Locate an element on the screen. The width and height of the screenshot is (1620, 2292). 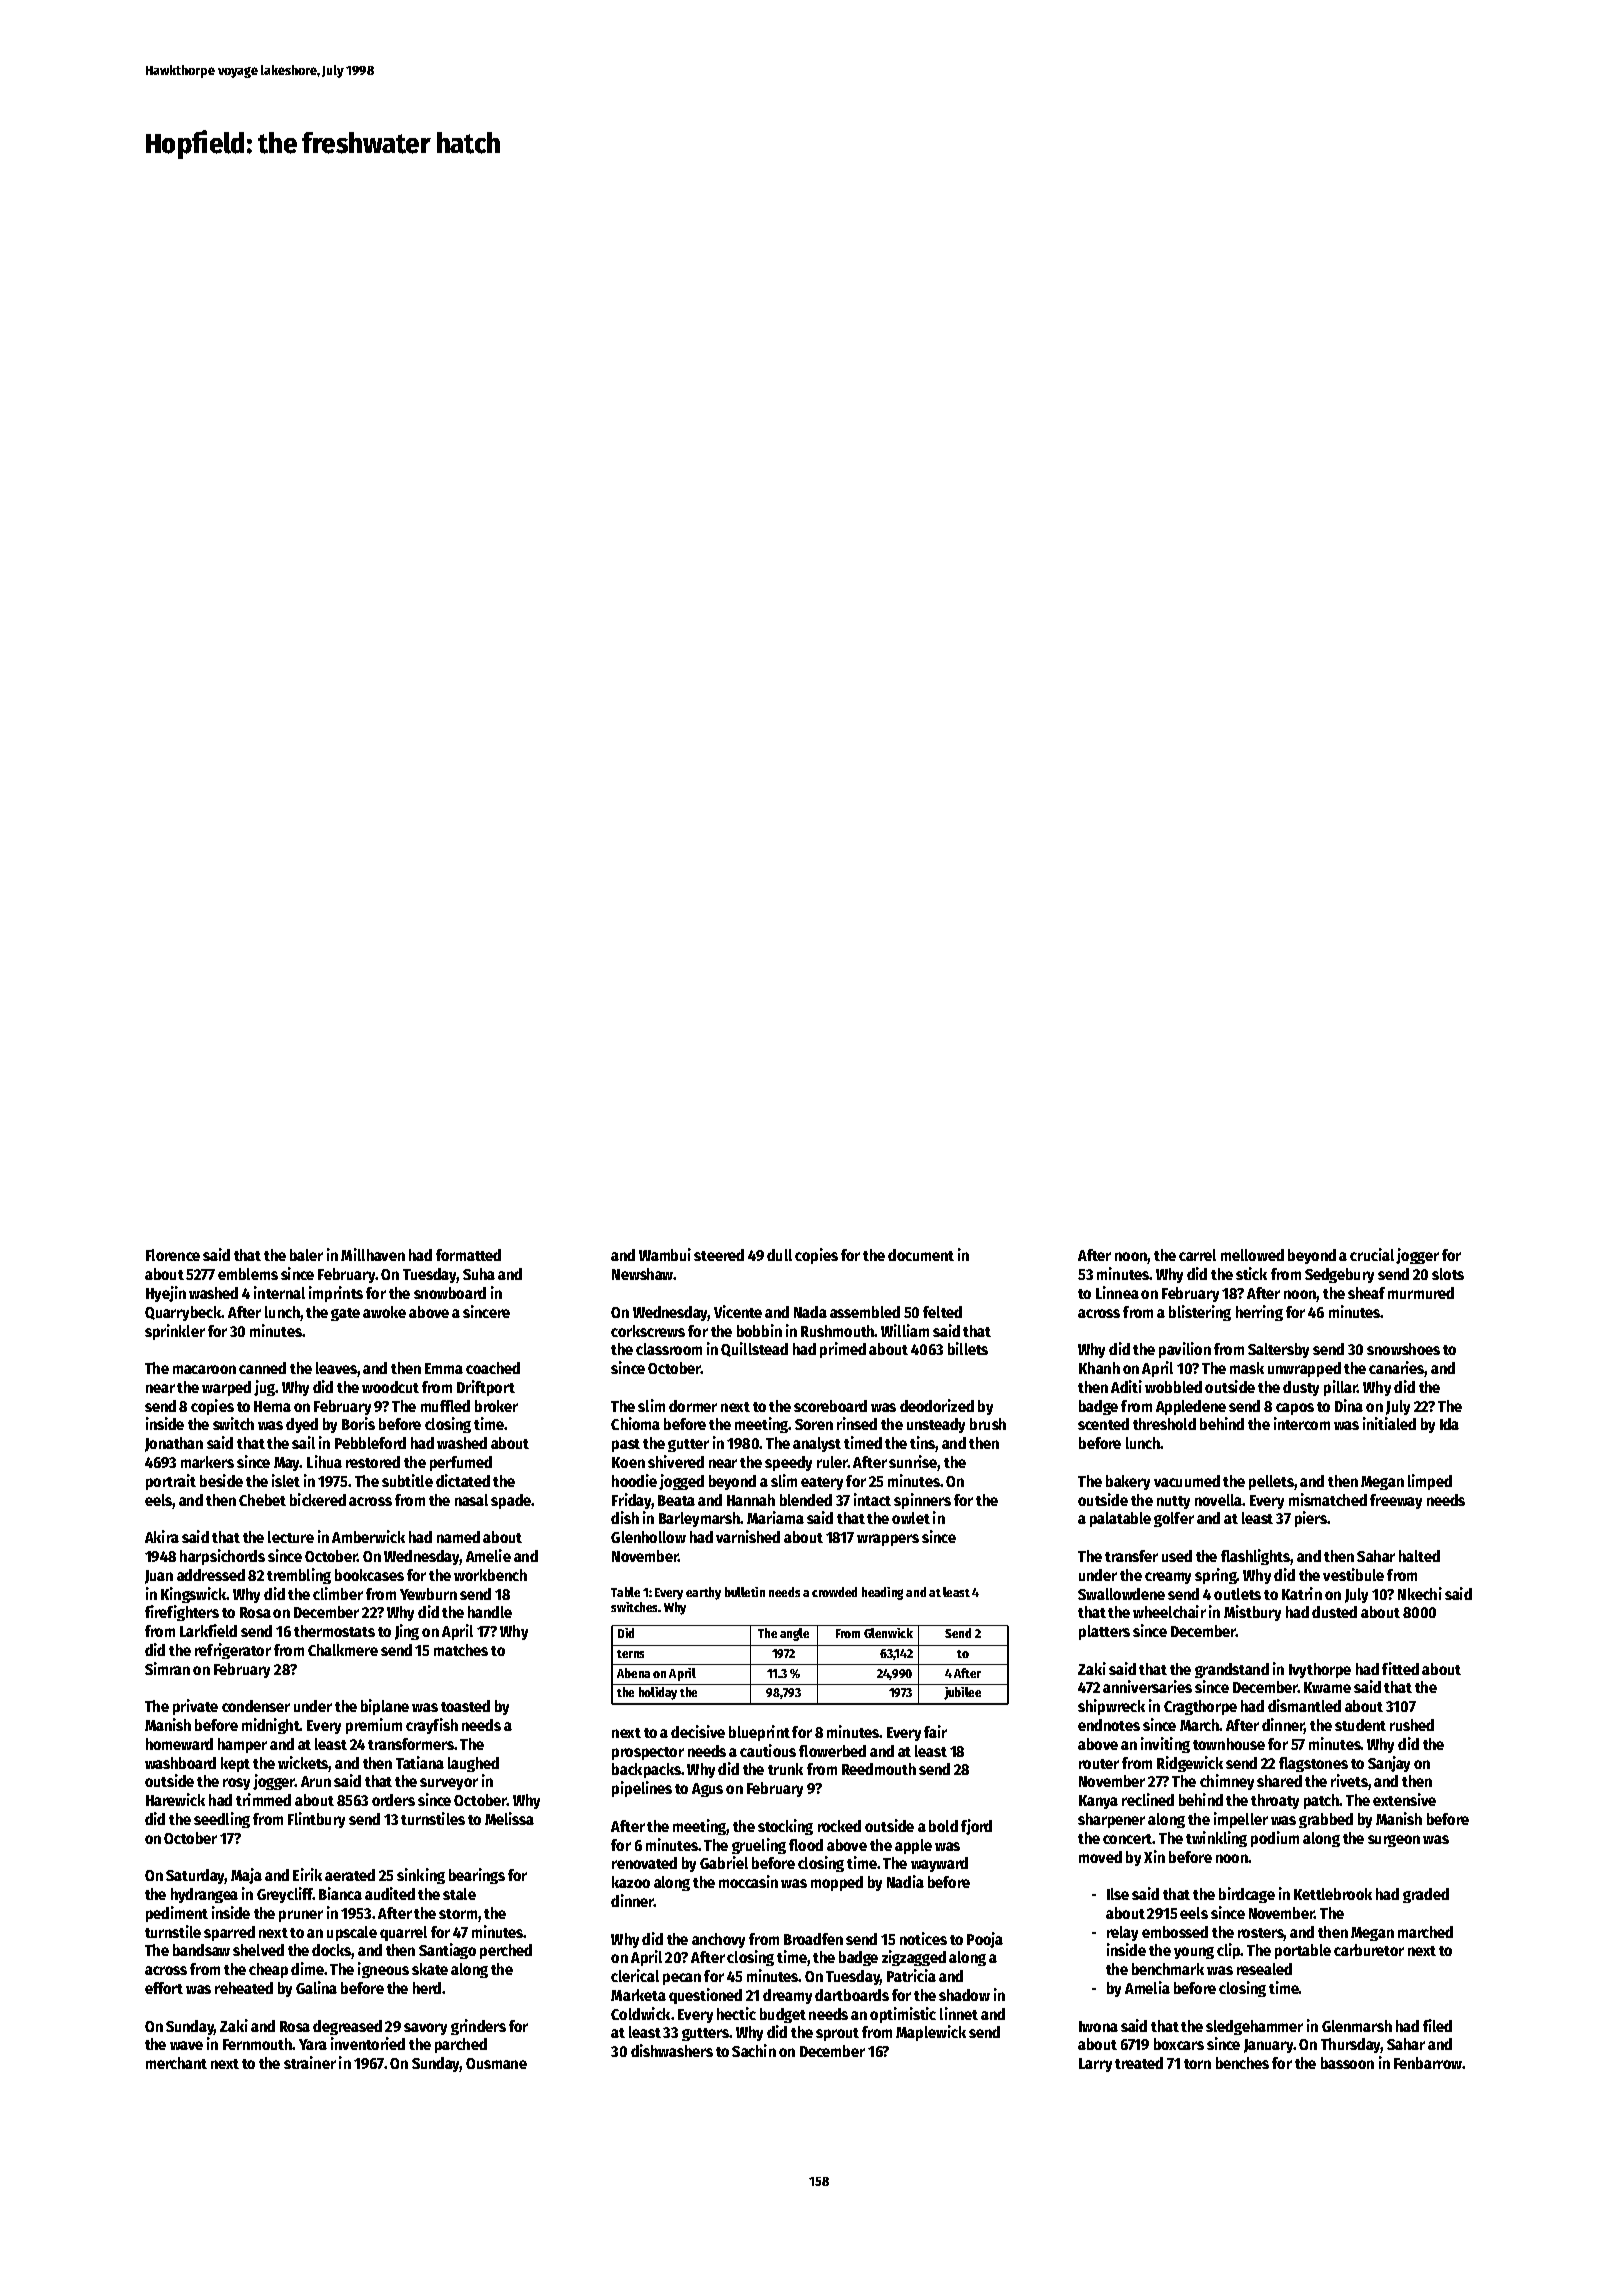
mellowed is located at coordinates (1252, 1255).
